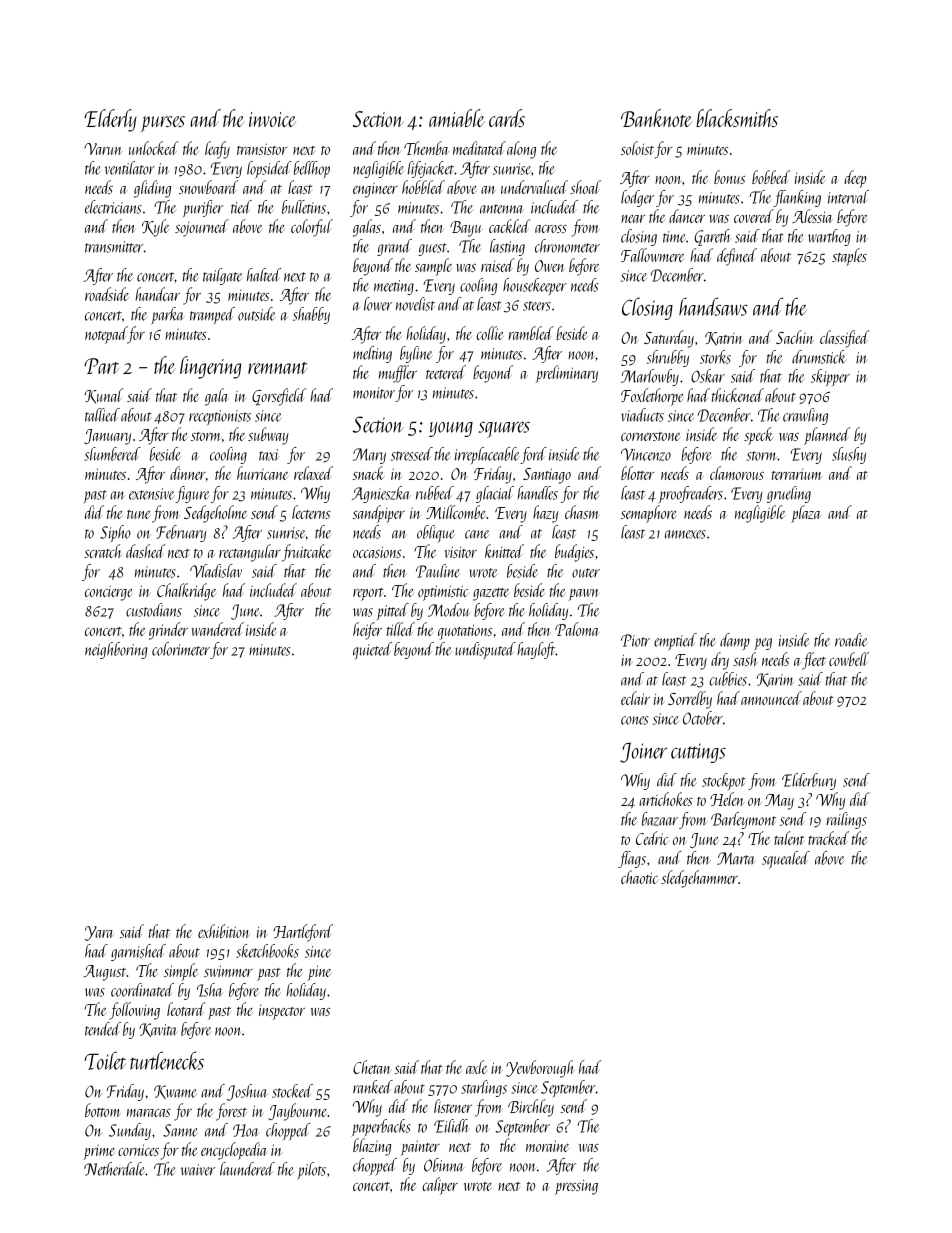 This screenshot has width=952, height=1233. What do you see at coordinates (431, 169) in the screenshot?
I see `lifejacket` at bounding box center [431, 169].
